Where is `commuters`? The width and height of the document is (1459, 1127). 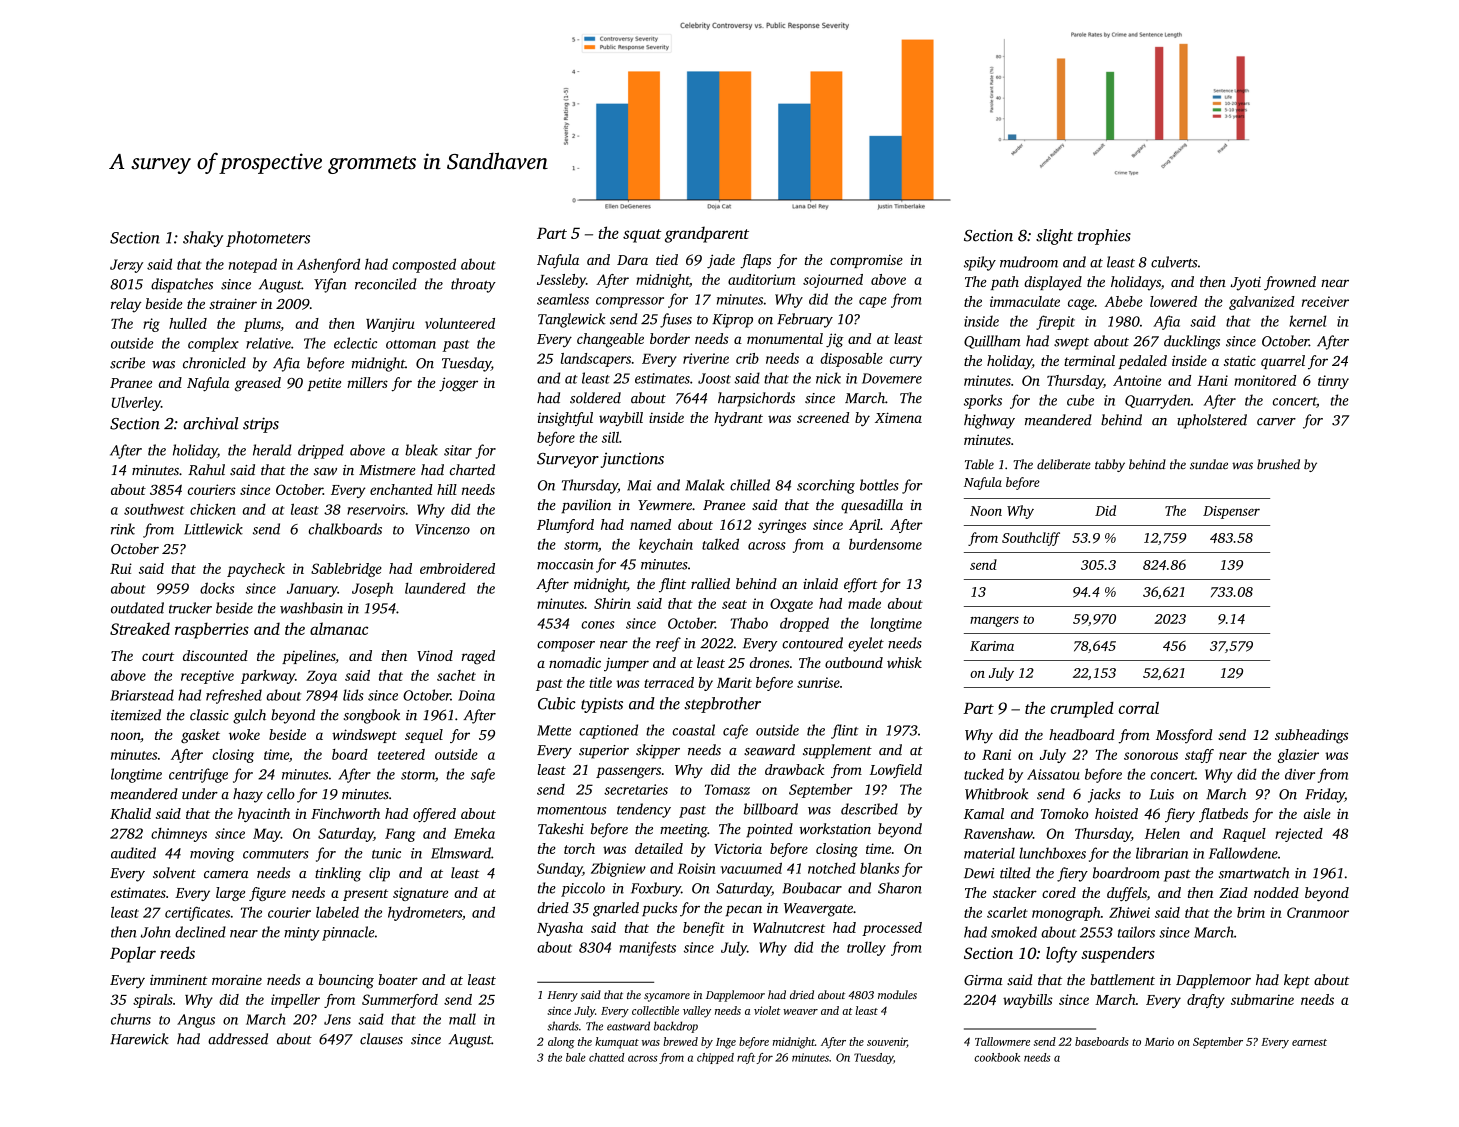 commuters is located at coordinates (275, 854).
